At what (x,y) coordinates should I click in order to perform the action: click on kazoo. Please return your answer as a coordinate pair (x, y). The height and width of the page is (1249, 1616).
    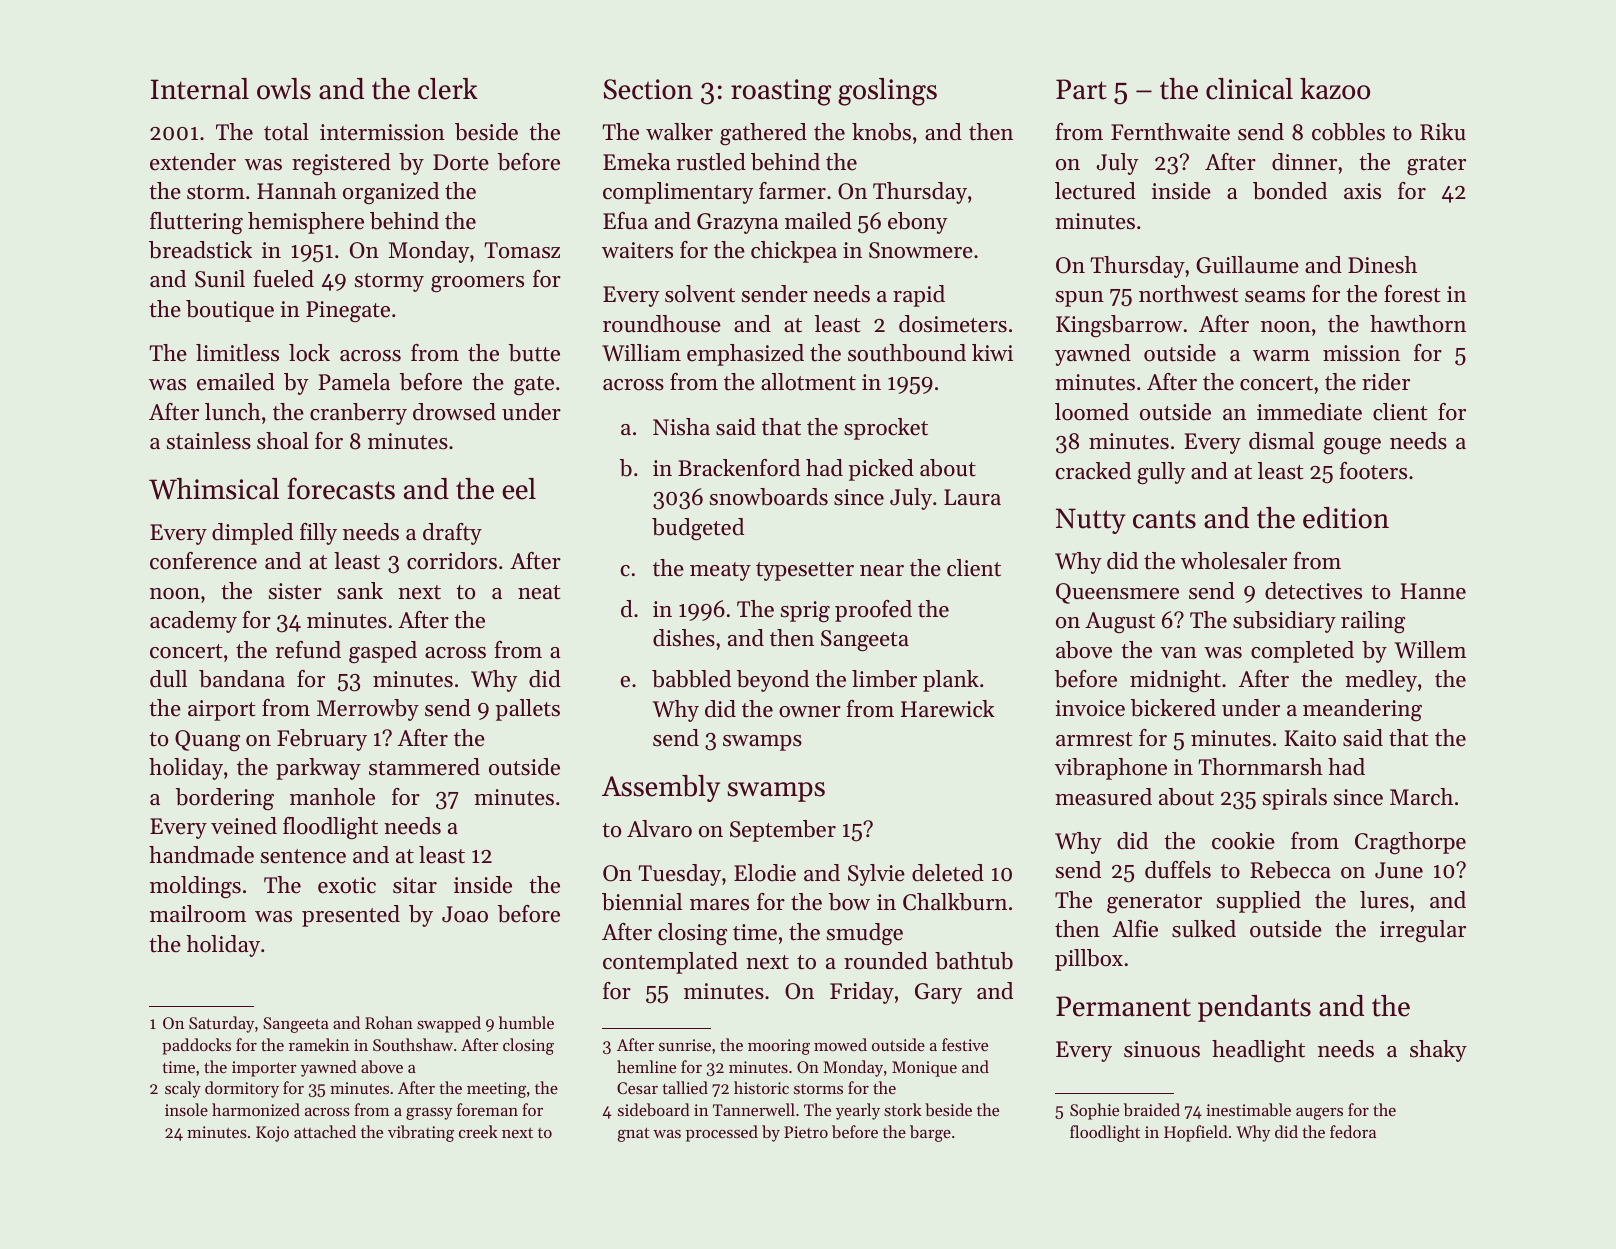
    Looking at the image, I should click on (1335, 89).
